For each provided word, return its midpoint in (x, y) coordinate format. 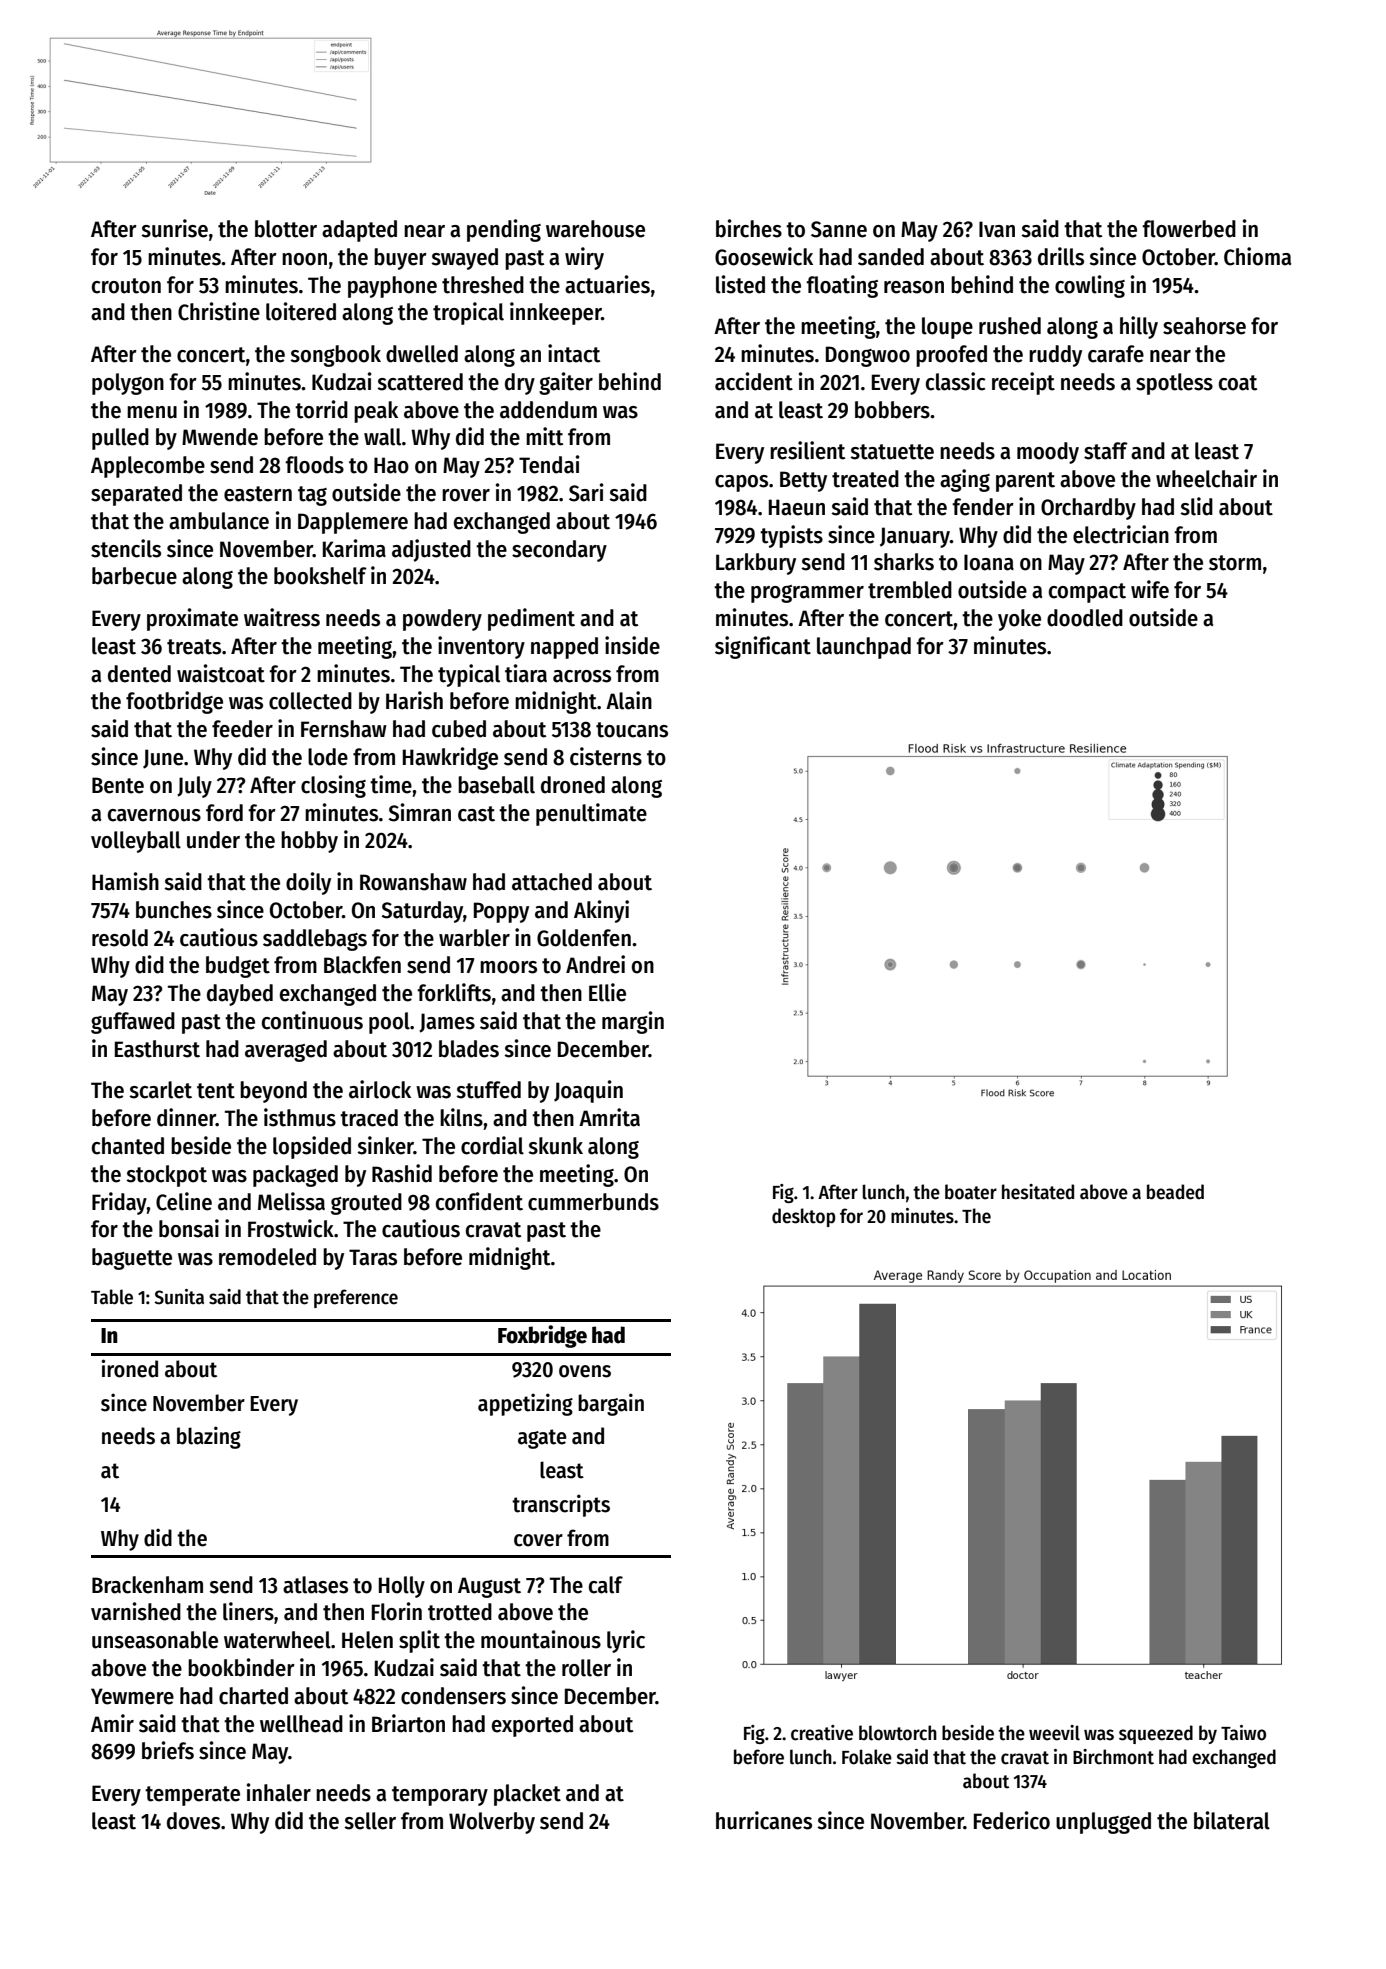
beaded (1175, 1192)
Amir (112, 1723)
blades (469, 1049)
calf (606, 1585)
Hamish (125, 881)
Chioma (1257, 256)
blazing (209, 1437)
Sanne (839, 229)
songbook (335, 356)
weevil (1054, 1733)
